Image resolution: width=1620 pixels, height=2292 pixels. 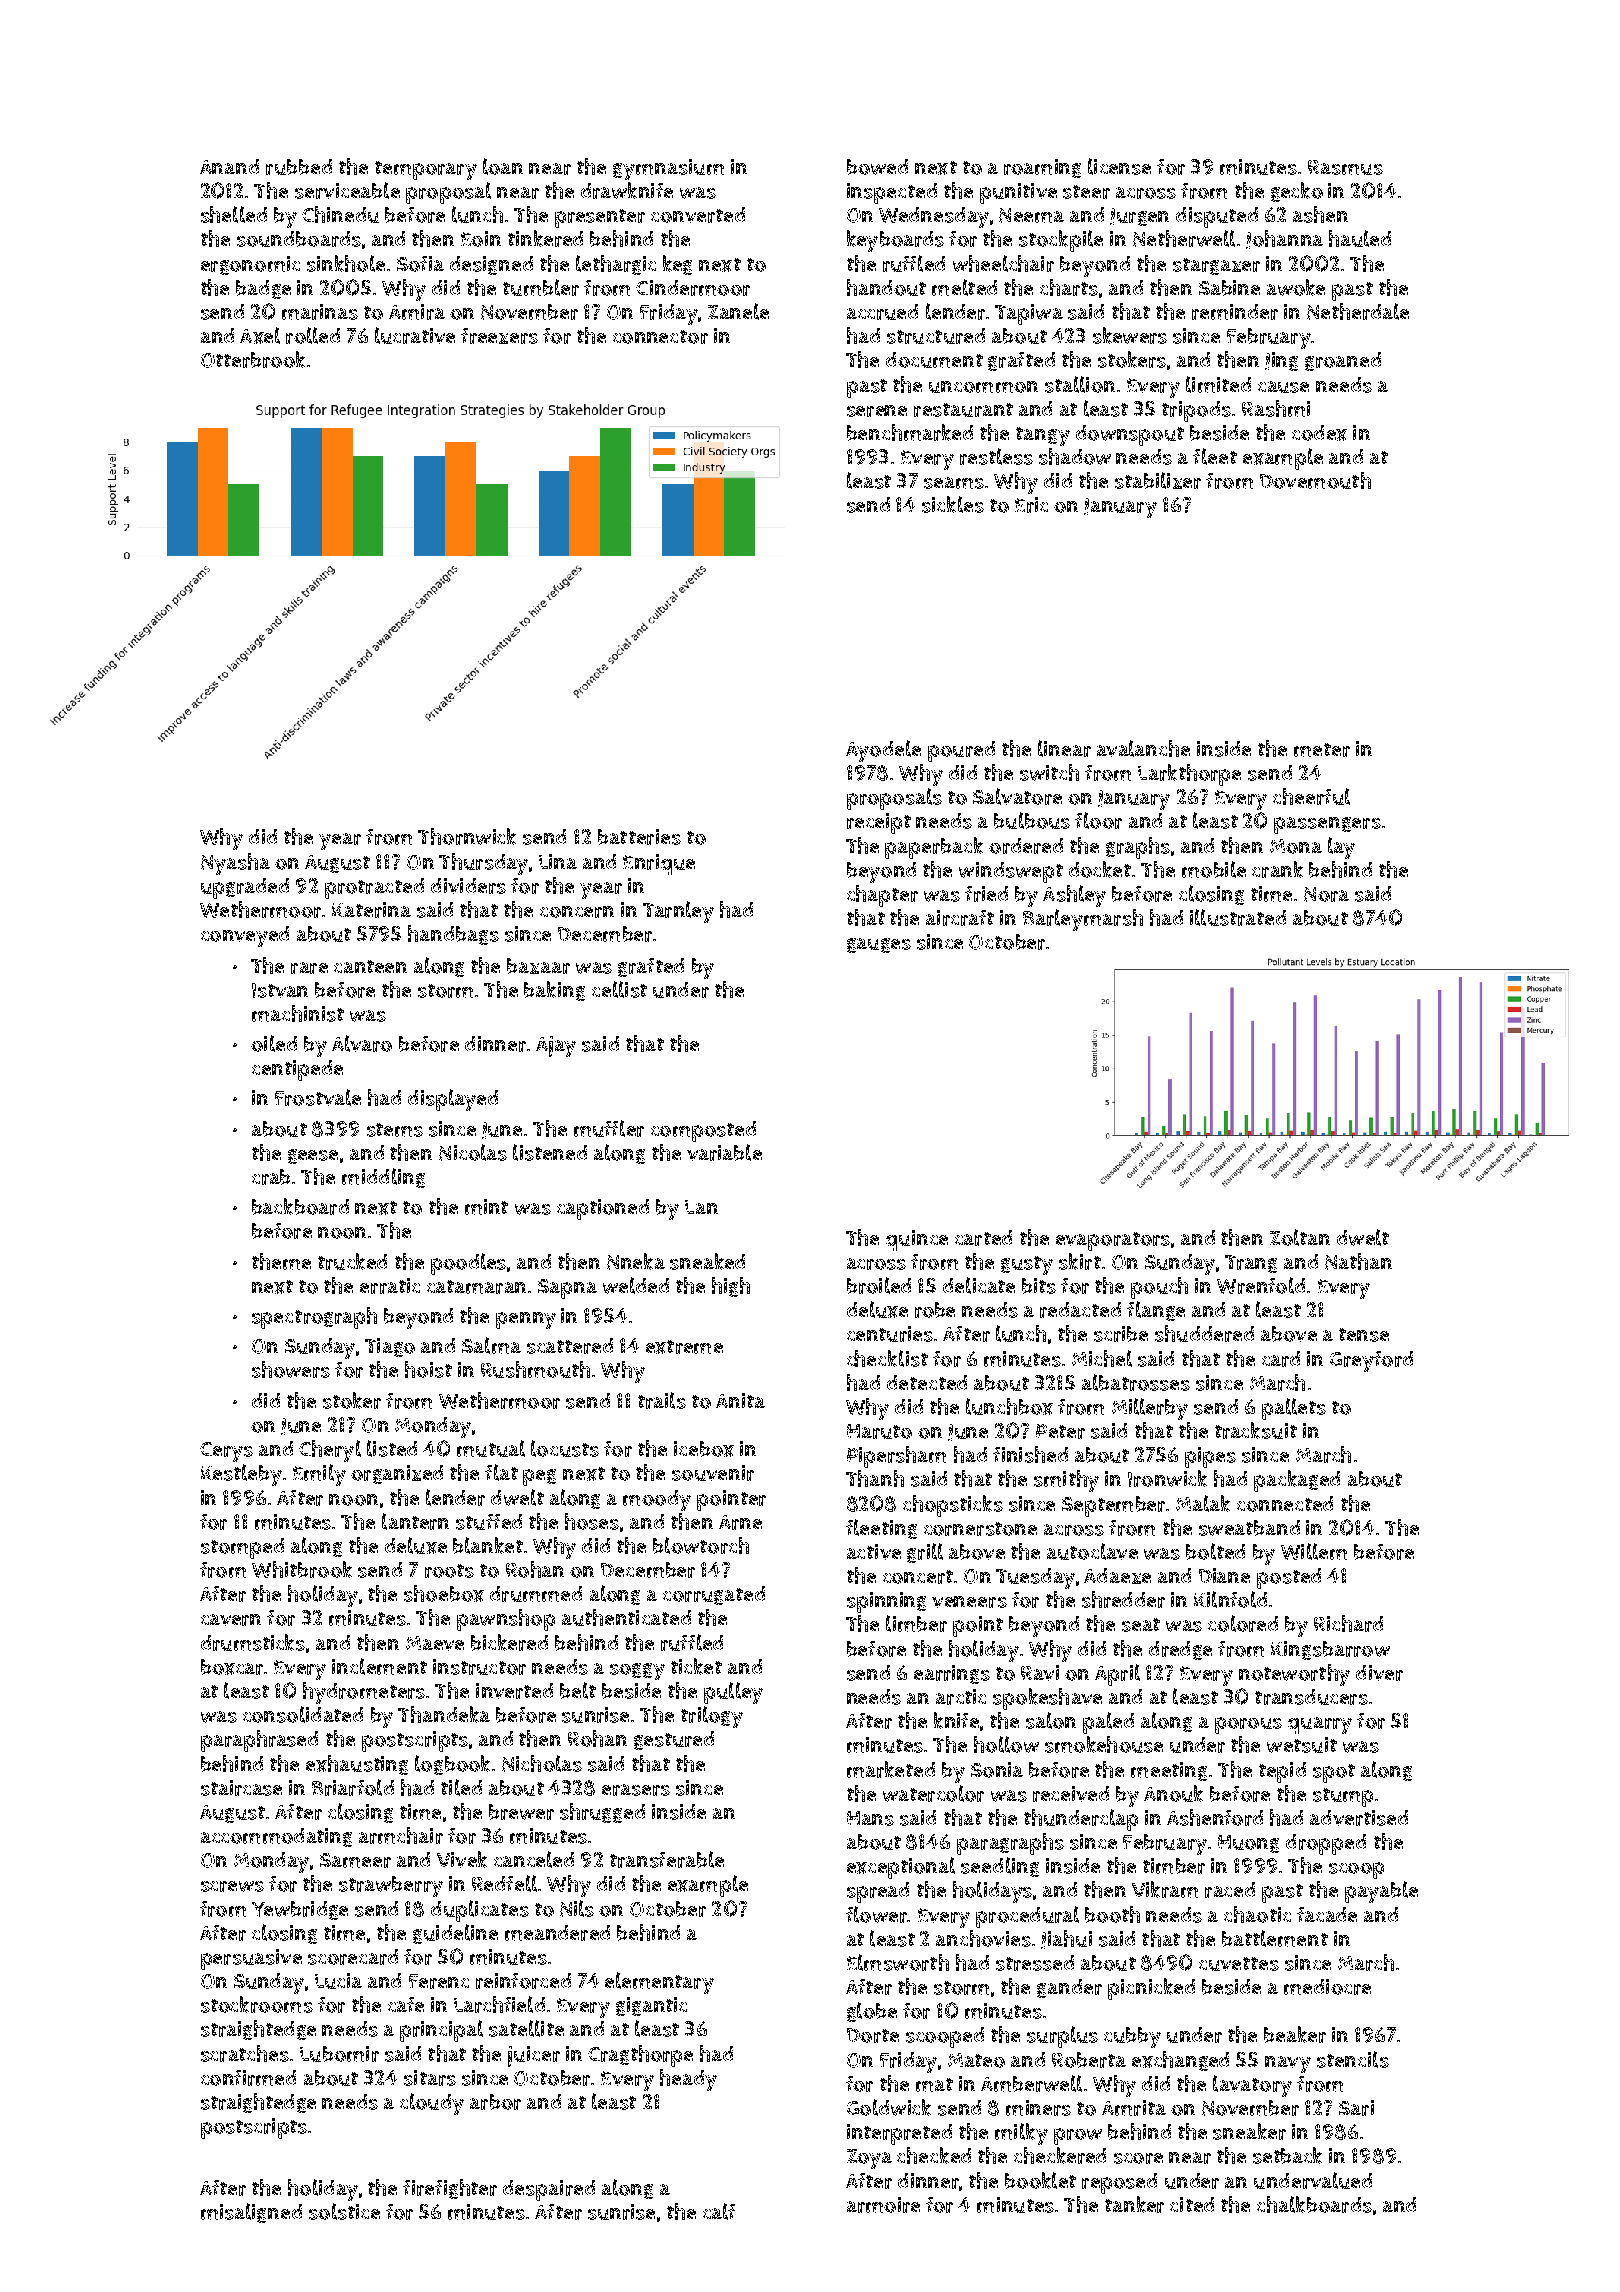 What do you see at coordinates (276, 1837) in the screenshot?
I see `accommodating` at bounding box center [276, 1837].
